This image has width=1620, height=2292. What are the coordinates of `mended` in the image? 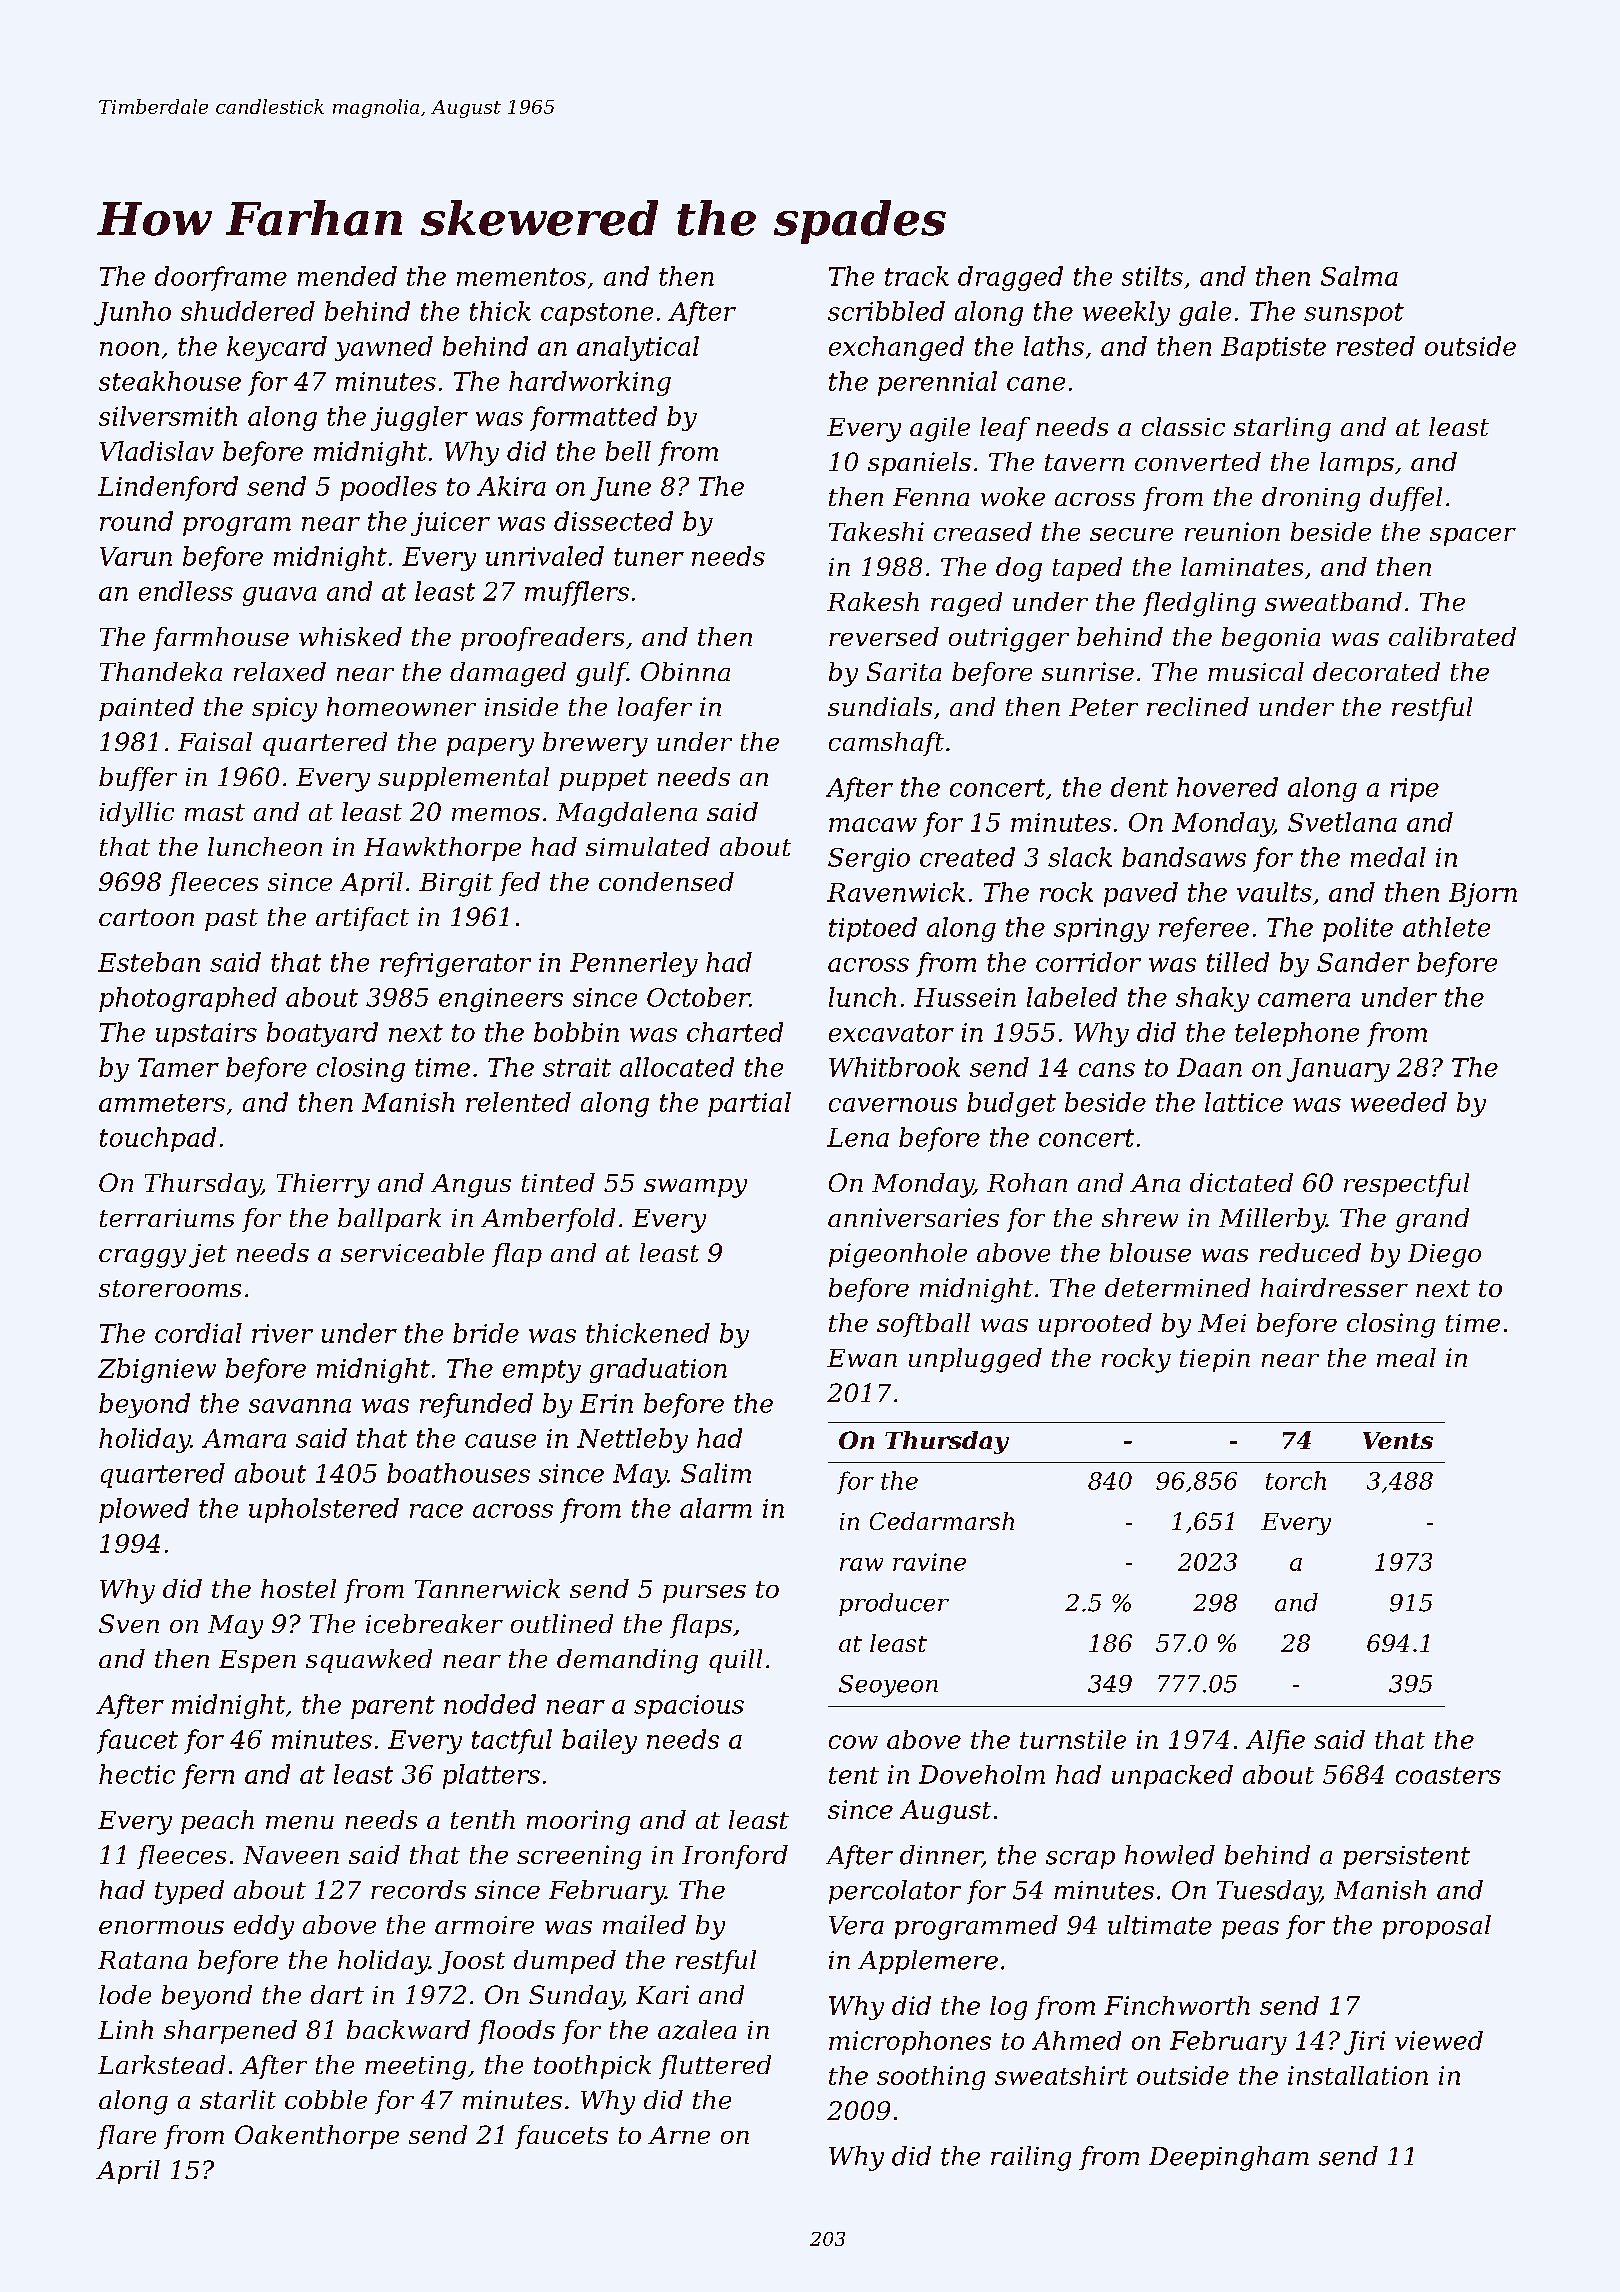 It's located at (347, 276).
